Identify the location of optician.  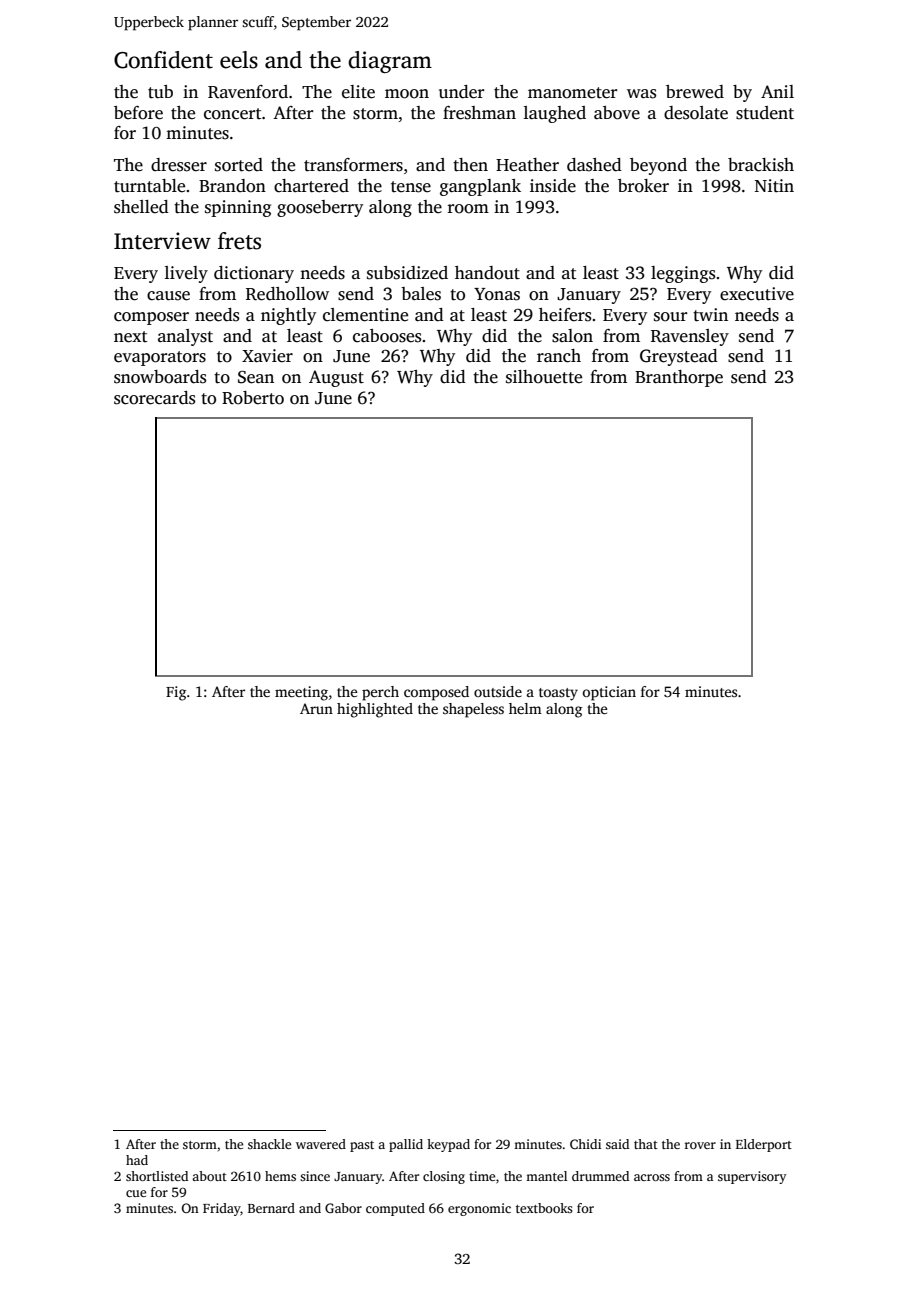
(609, 693).
